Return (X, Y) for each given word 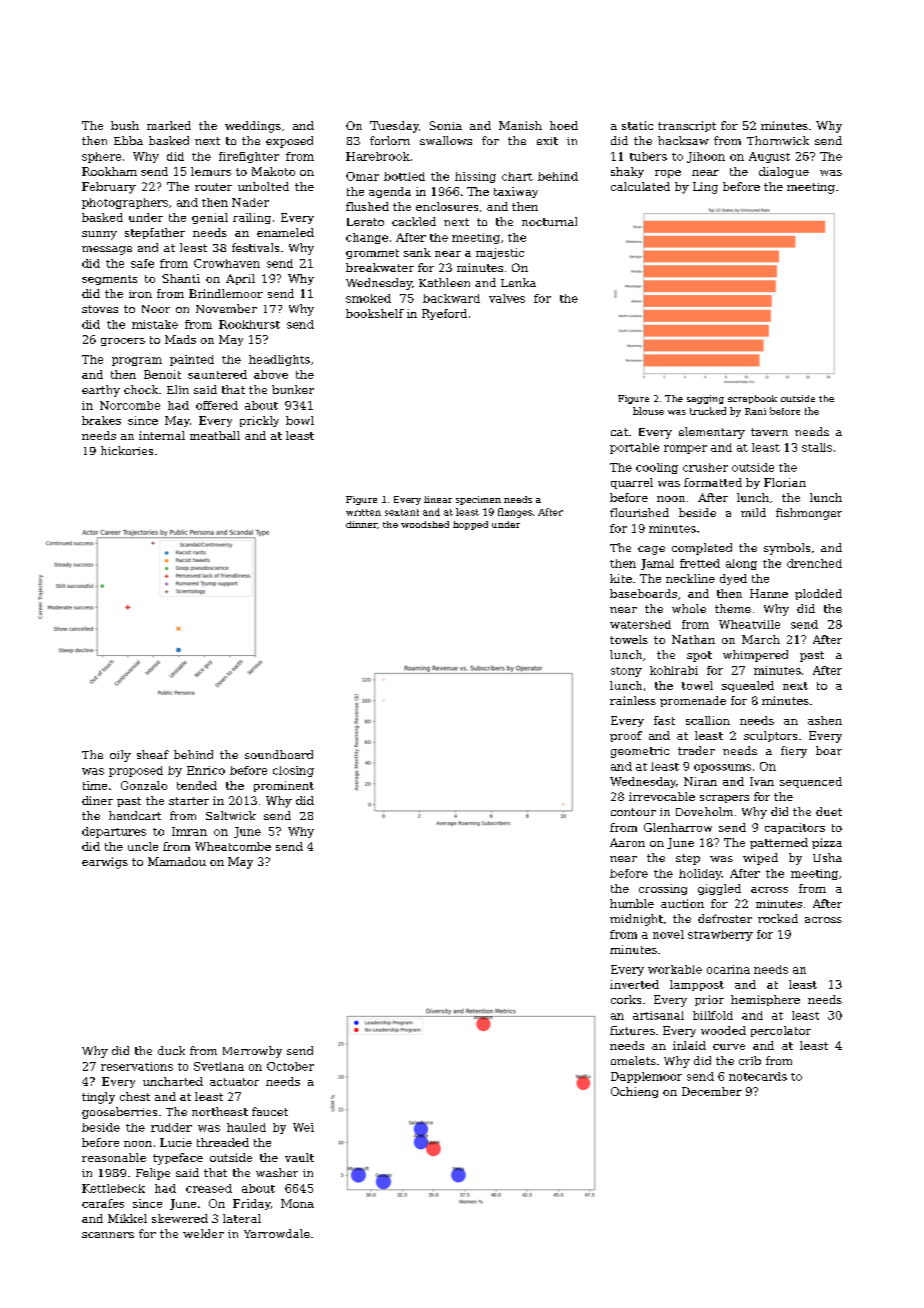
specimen (478, 500)
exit (547, 141)
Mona (297, 1203)
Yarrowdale (277, 1233)
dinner (361, 524)
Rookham (109, 171)
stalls (817, 447)
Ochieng (634, 1092)
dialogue (784, 172)
